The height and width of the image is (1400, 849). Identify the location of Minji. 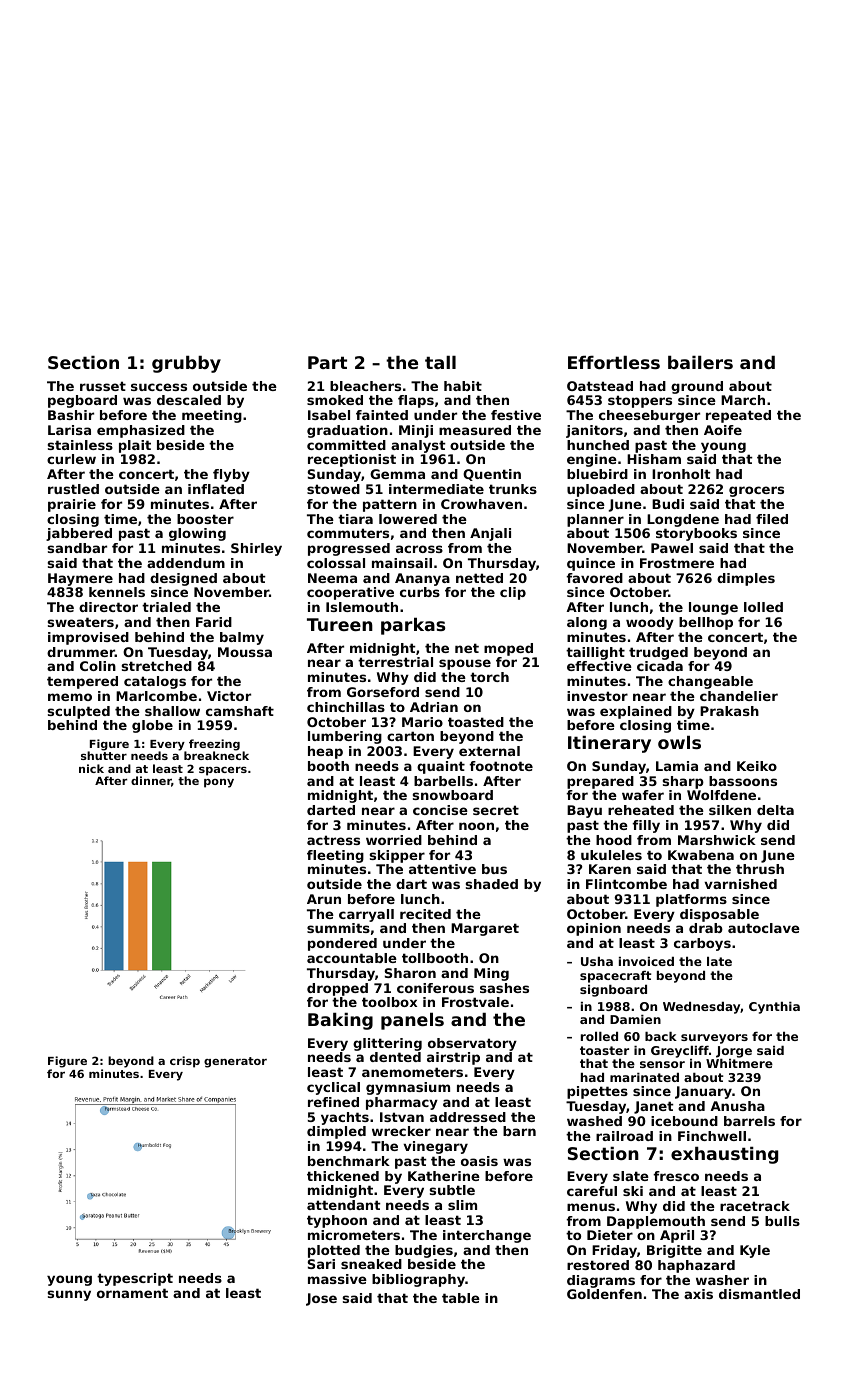
(416, 431).
